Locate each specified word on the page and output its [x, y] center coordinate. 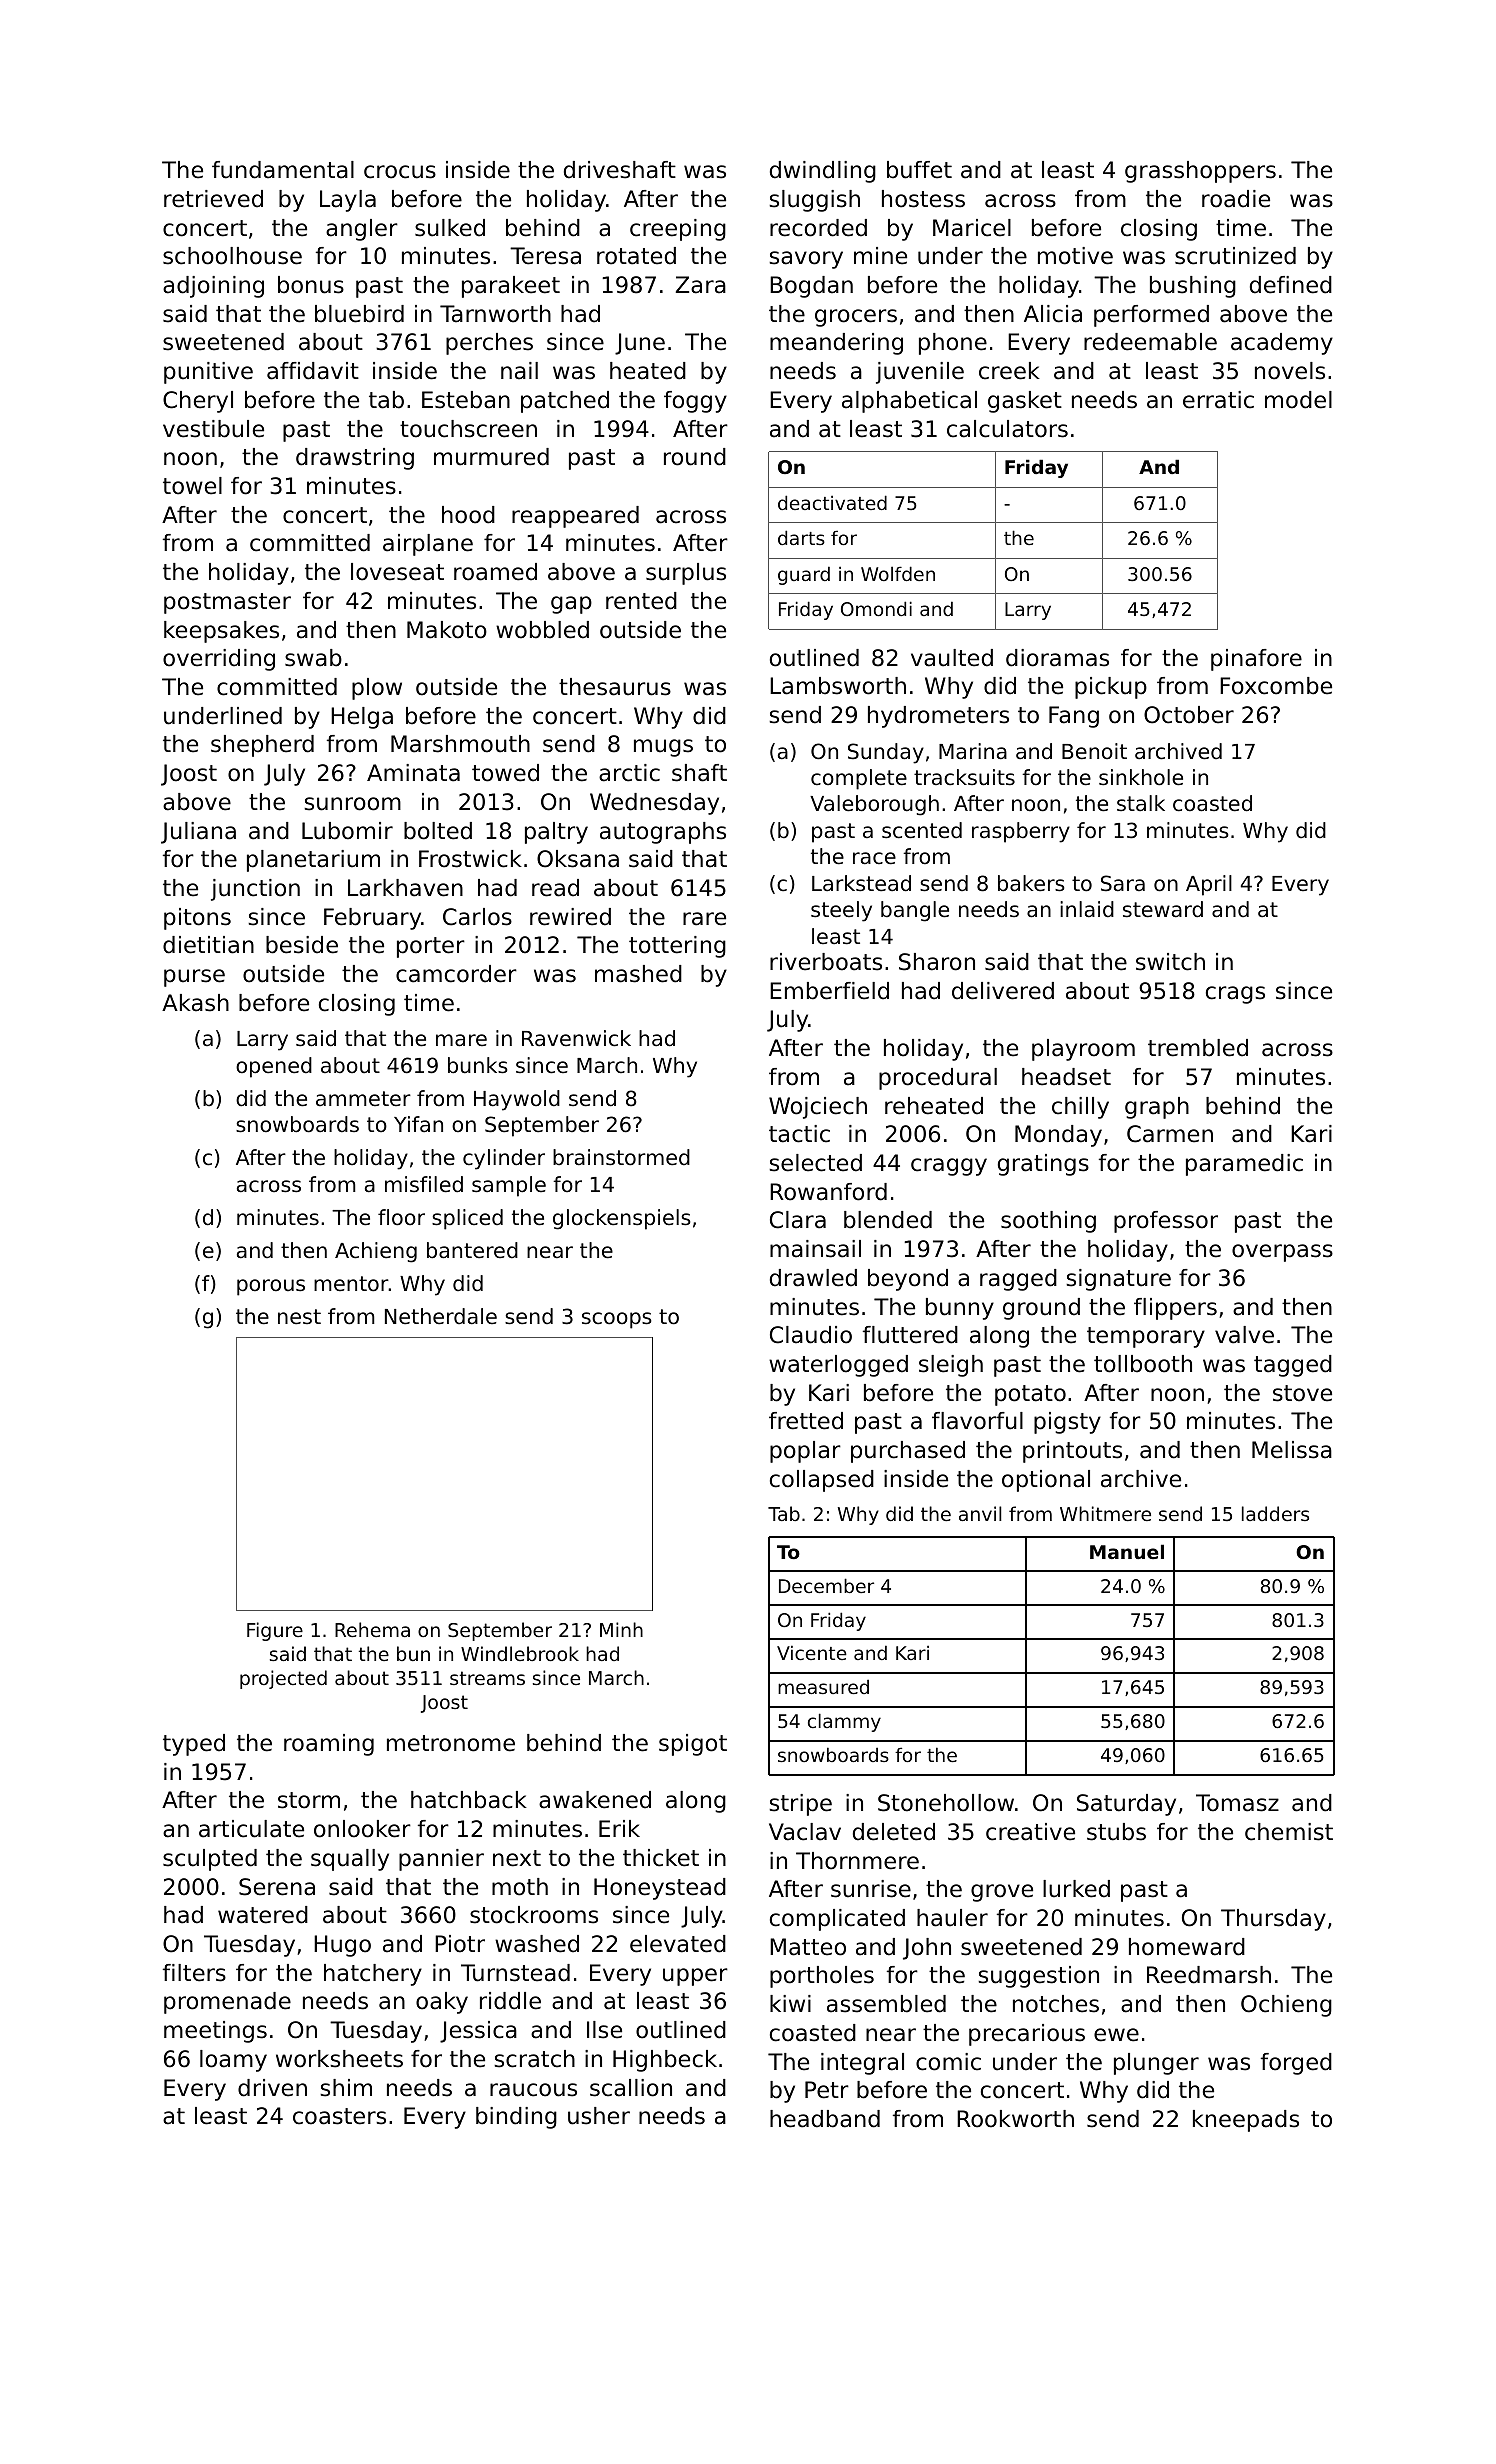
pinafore [1256, 660]
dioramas [1057, 658]
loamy [233, 2061]
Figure [275, 1631]
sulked [450, 228]
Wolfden [898, 573]
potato [1030, 1395]
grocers [856, 318]
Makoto [447, 630]
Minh [621, 1629]
